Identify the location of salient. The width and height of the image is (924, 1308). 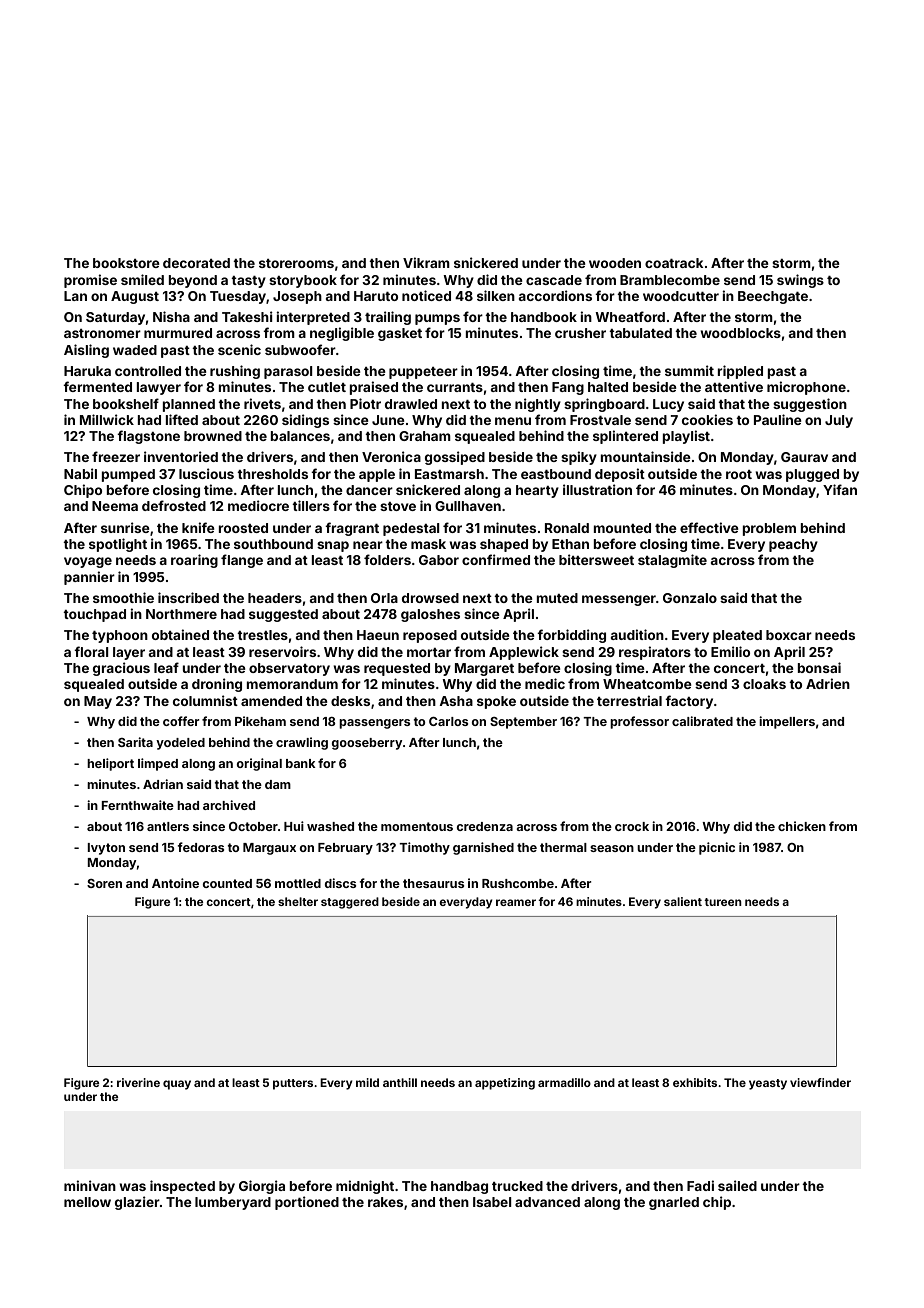
(683, 901).
